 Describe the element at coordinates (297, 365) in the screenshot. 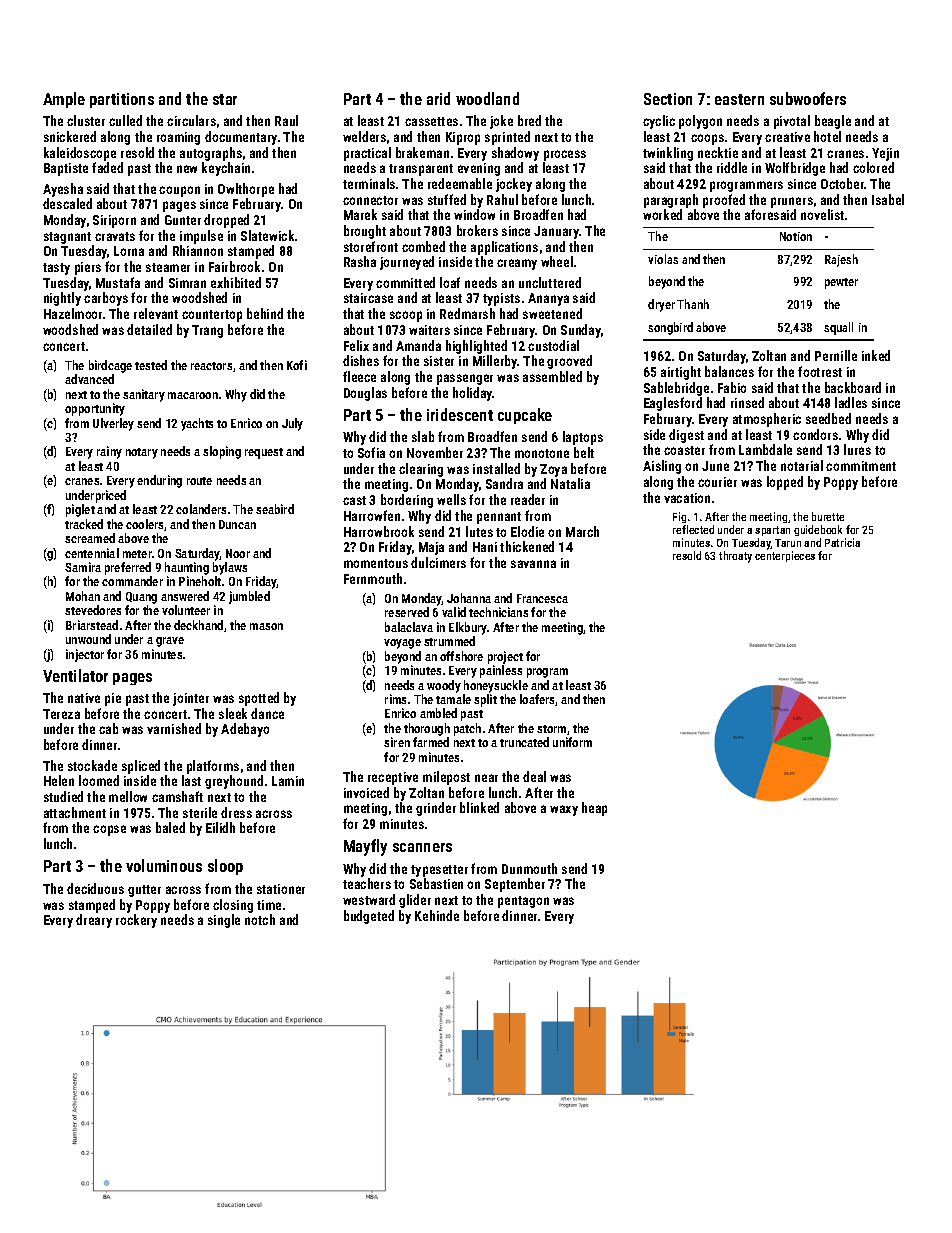

I see `Kofi` at that location.
